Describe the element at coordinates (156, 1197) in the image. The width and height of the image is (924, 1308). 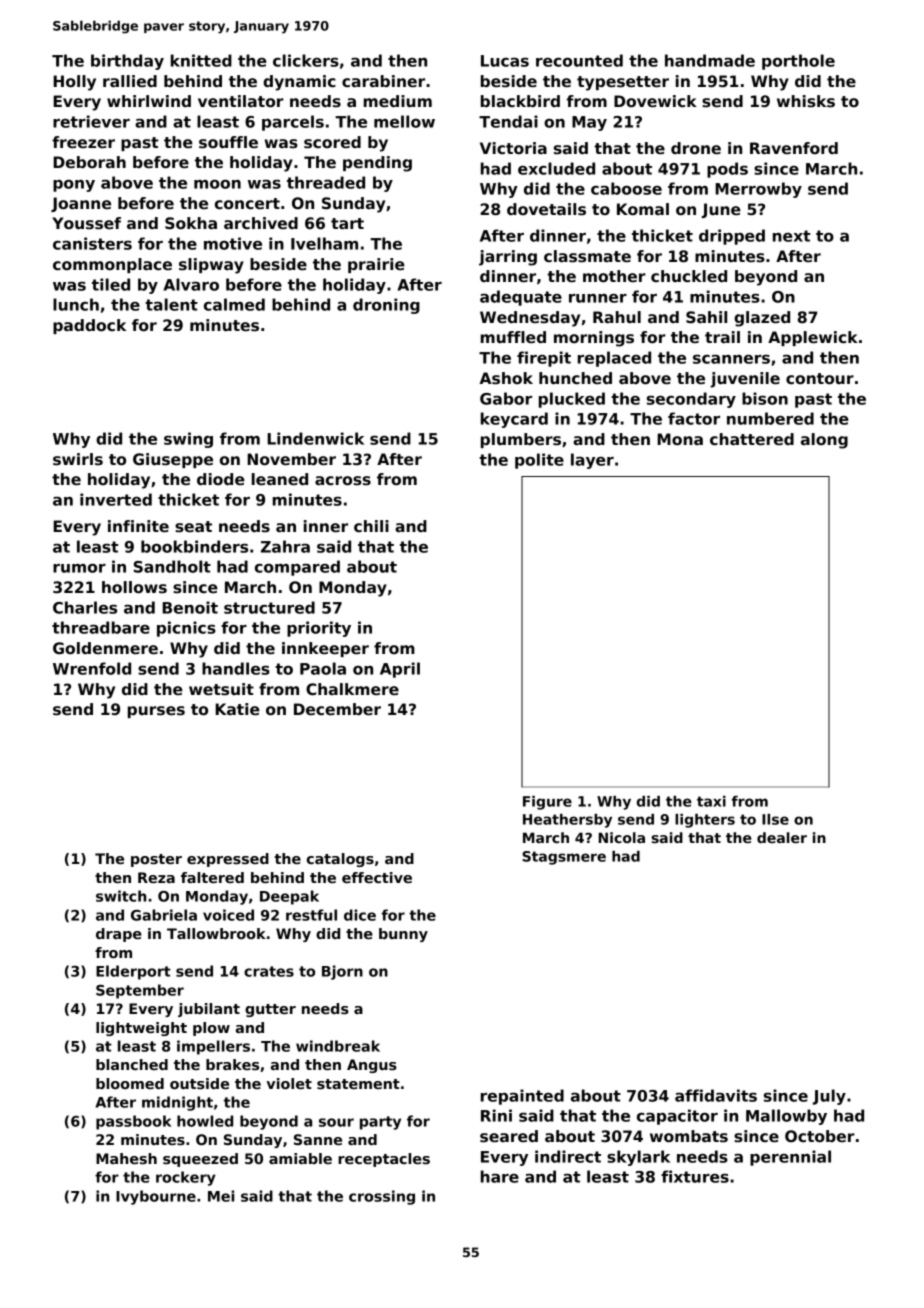
I see `Ivybourne` at that location.
